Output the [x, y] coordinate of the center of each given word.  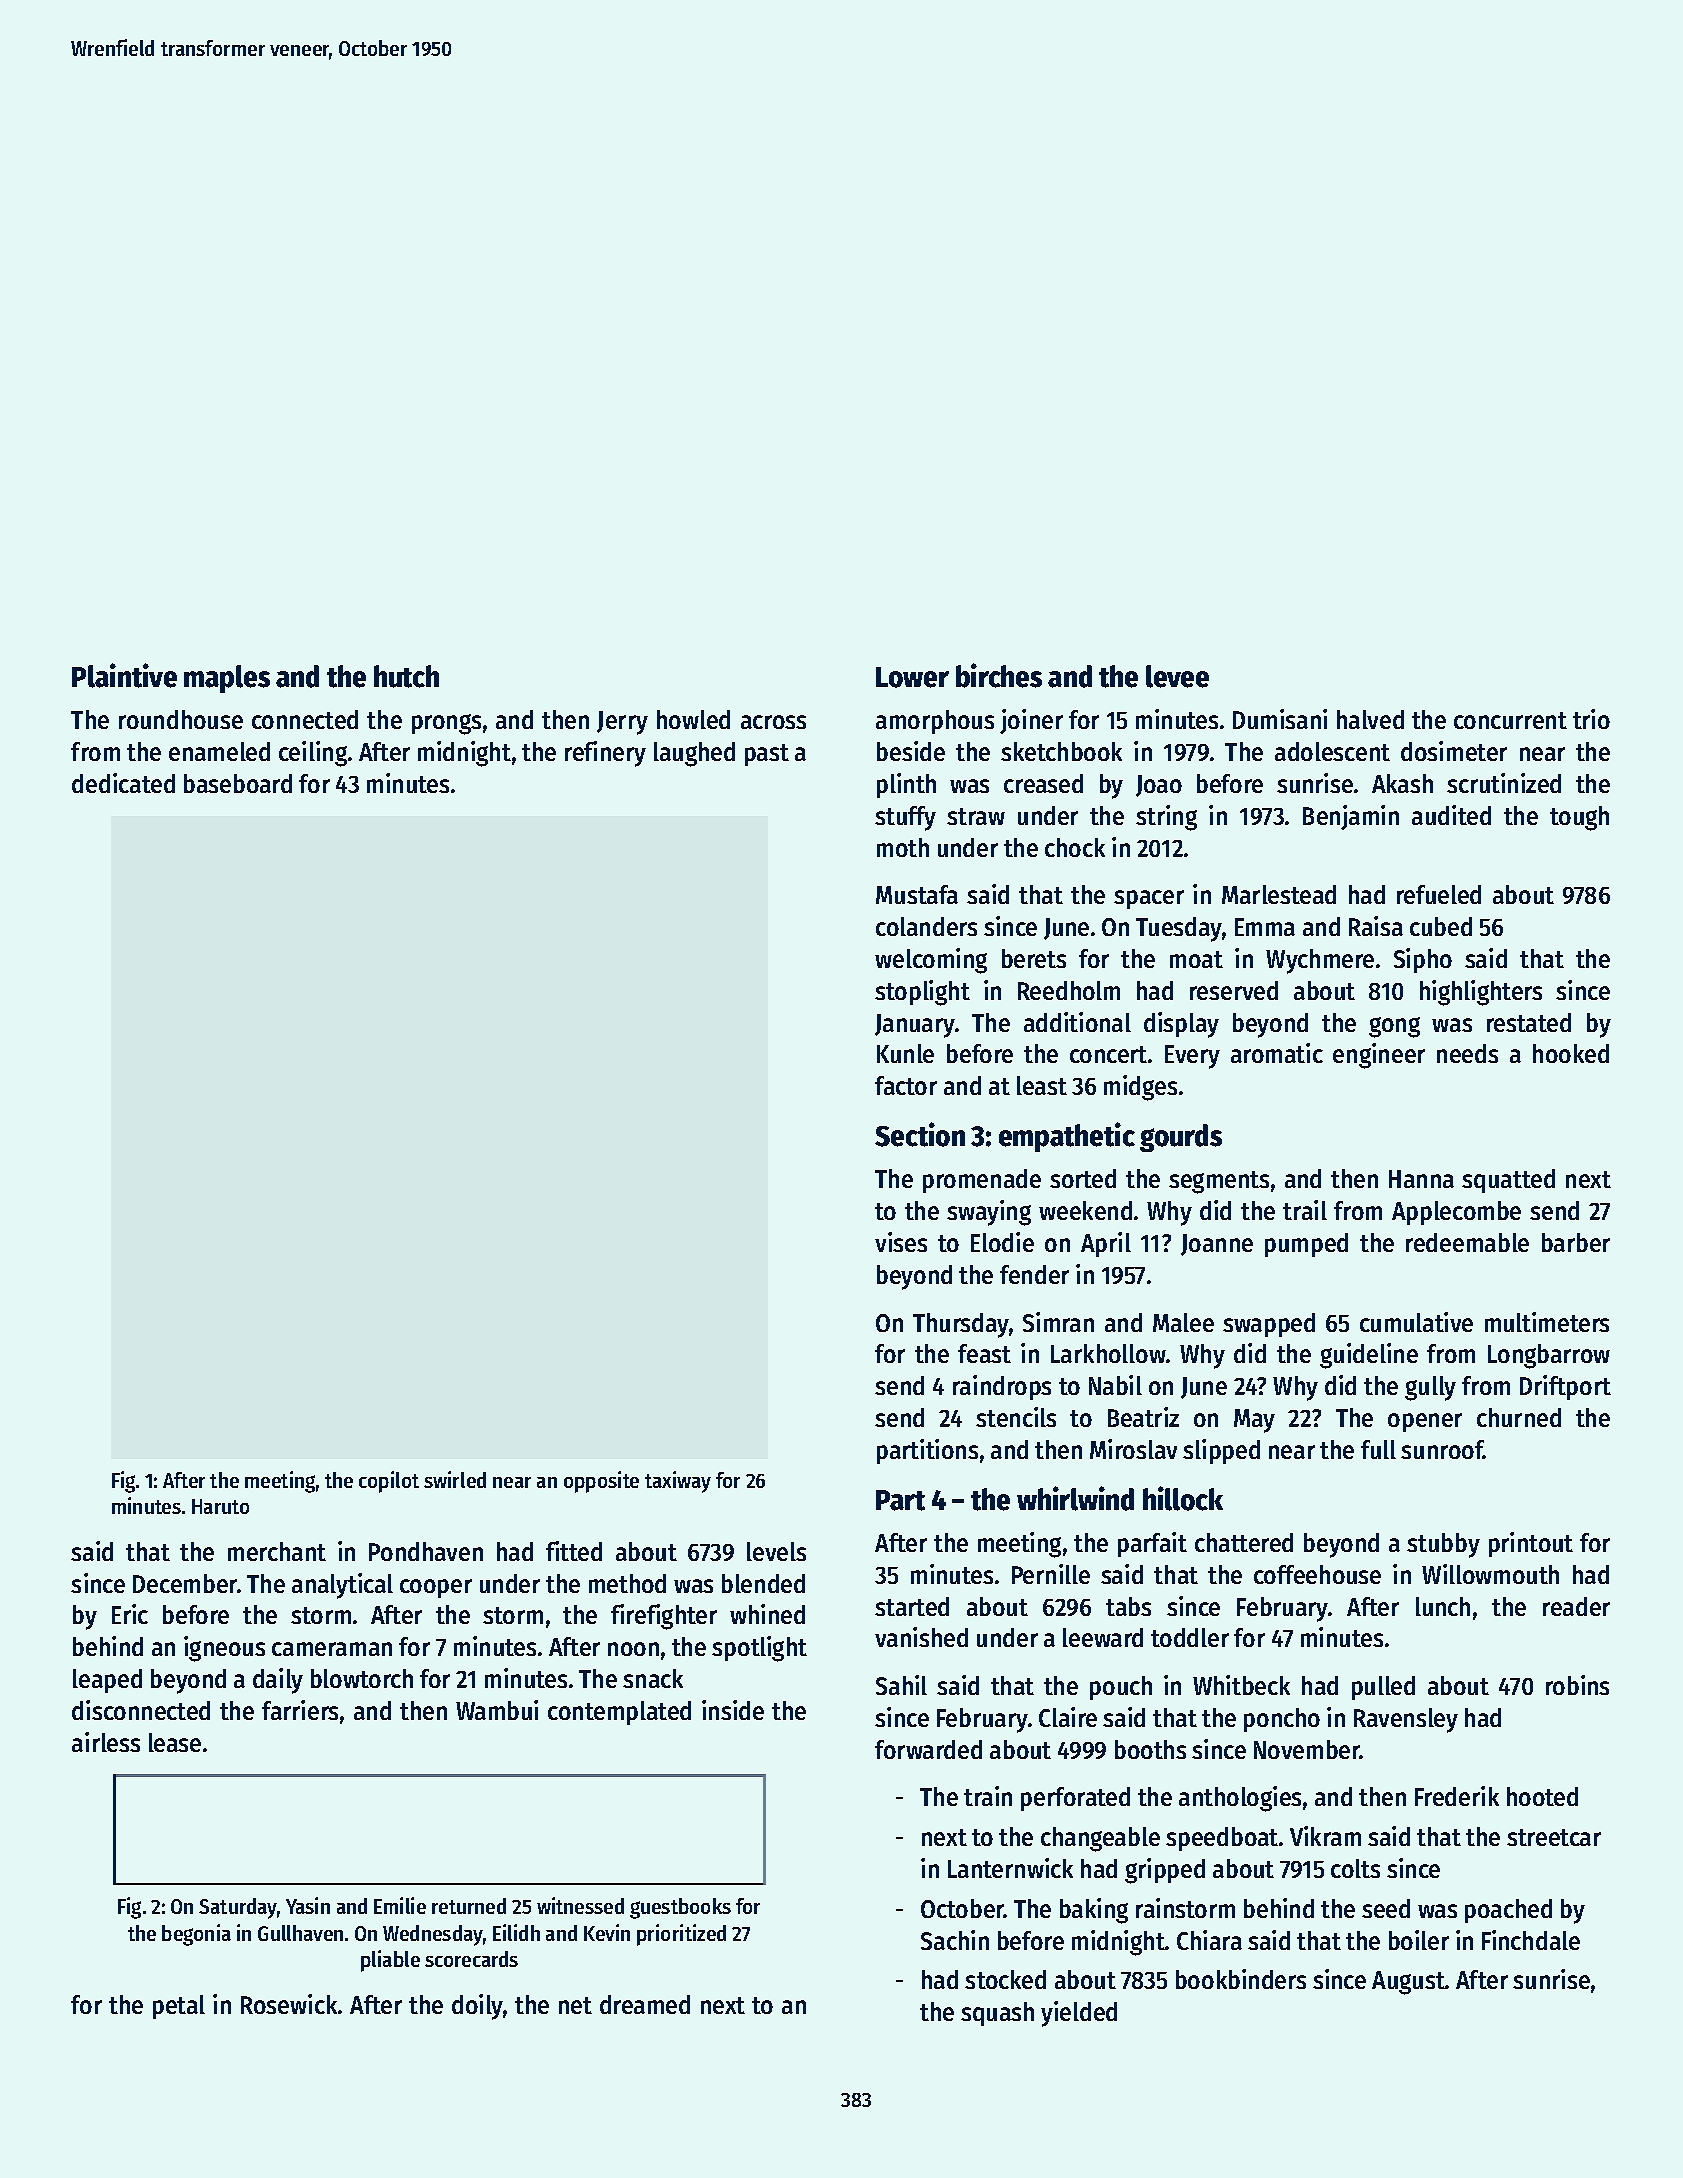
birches [999, 675]
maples [227, 679]
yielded [1079, 2014]
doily [477, 2007]
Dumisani [1280, 719]
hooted [1542, 1796]
